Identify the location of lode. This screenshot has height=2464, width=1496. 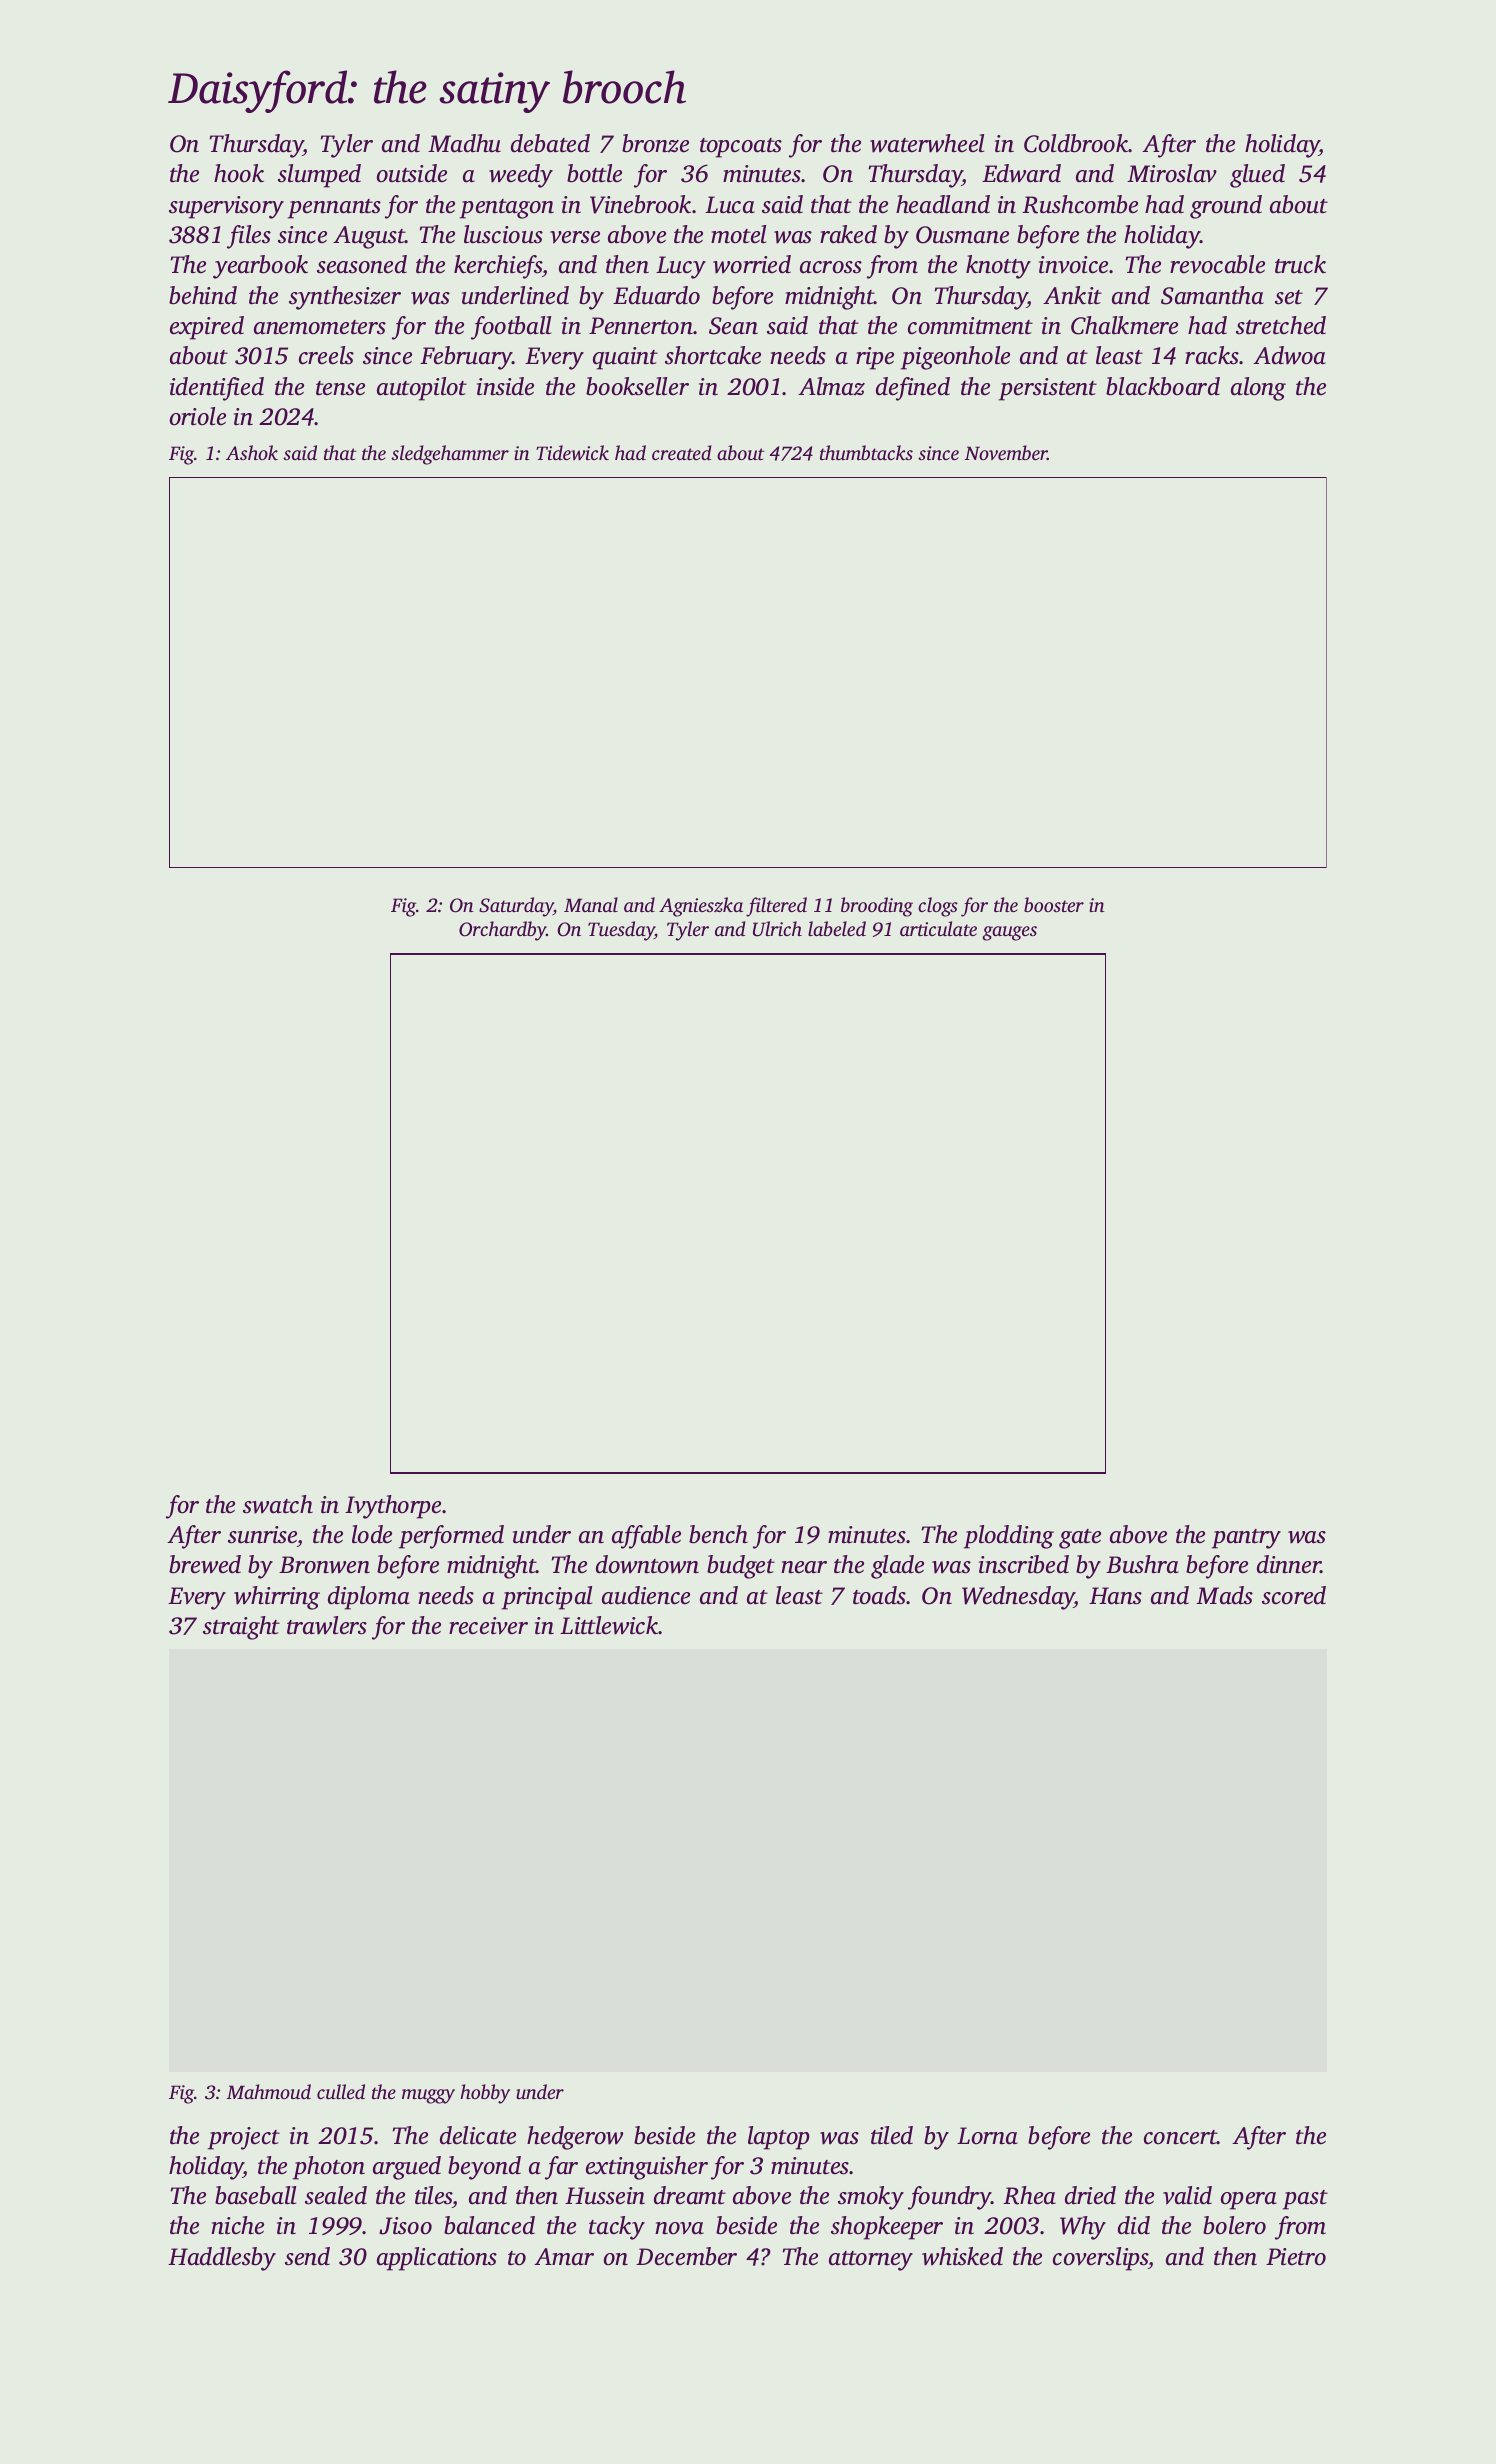
(372, 1534).
